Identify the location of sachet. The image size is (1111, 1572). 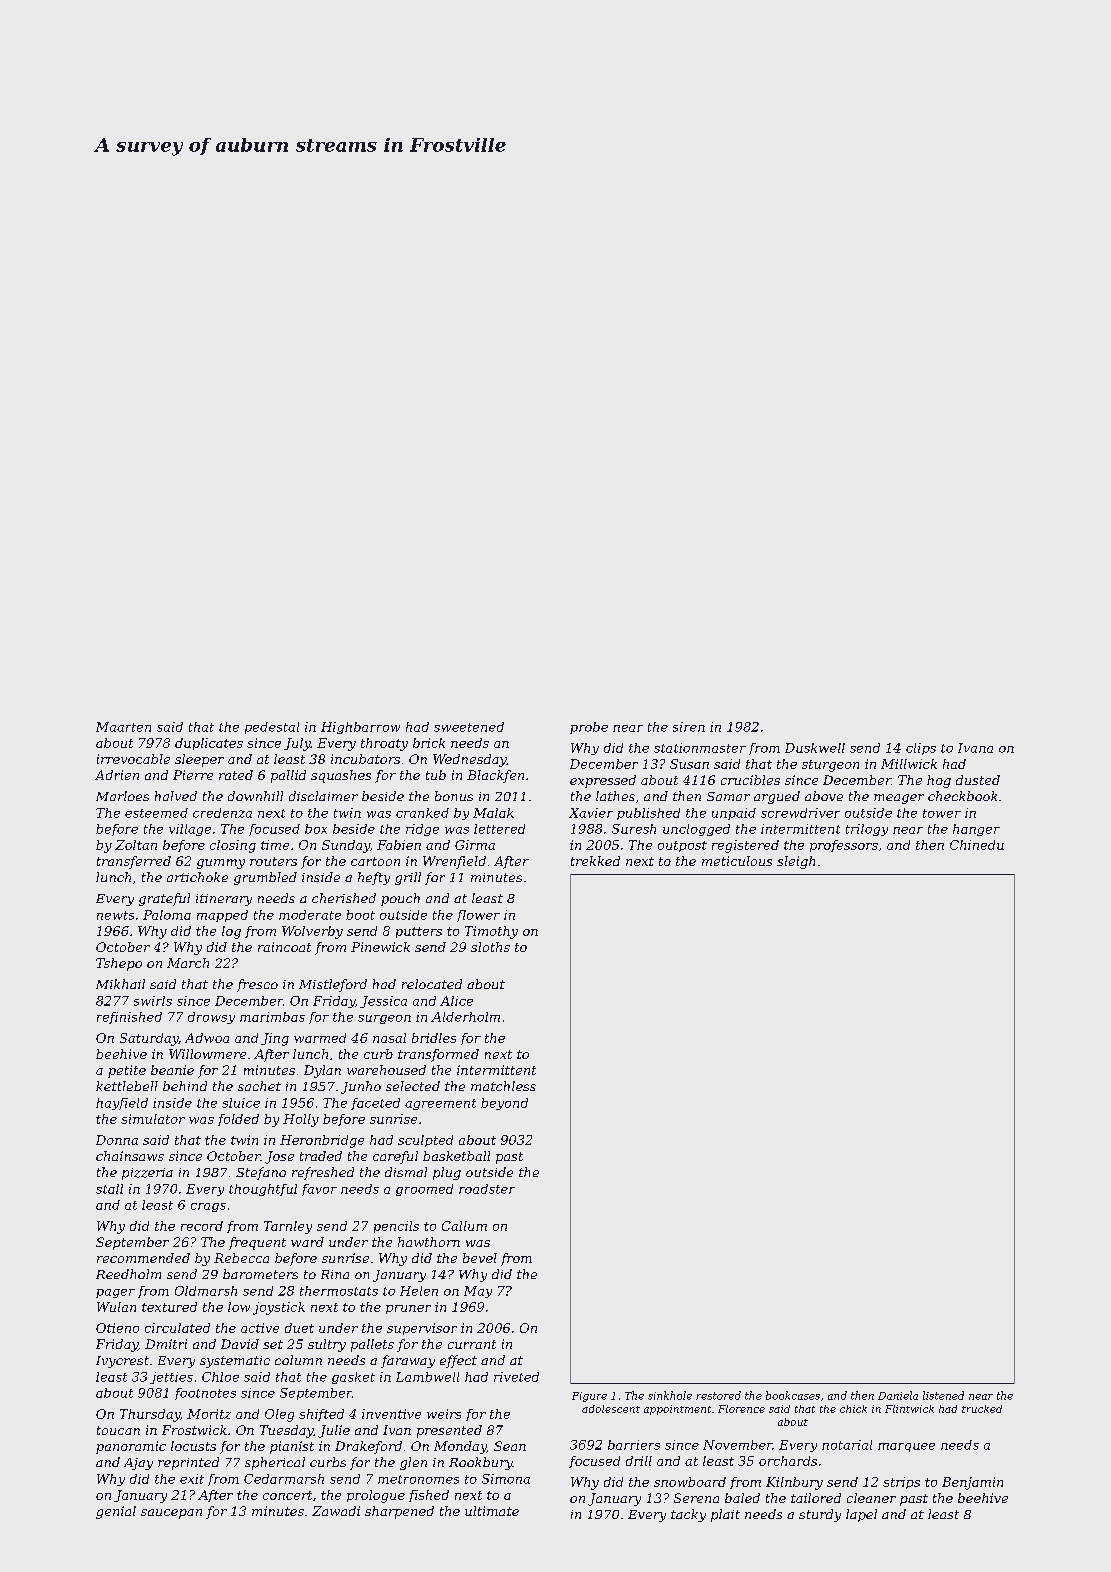
(259, 1086).
